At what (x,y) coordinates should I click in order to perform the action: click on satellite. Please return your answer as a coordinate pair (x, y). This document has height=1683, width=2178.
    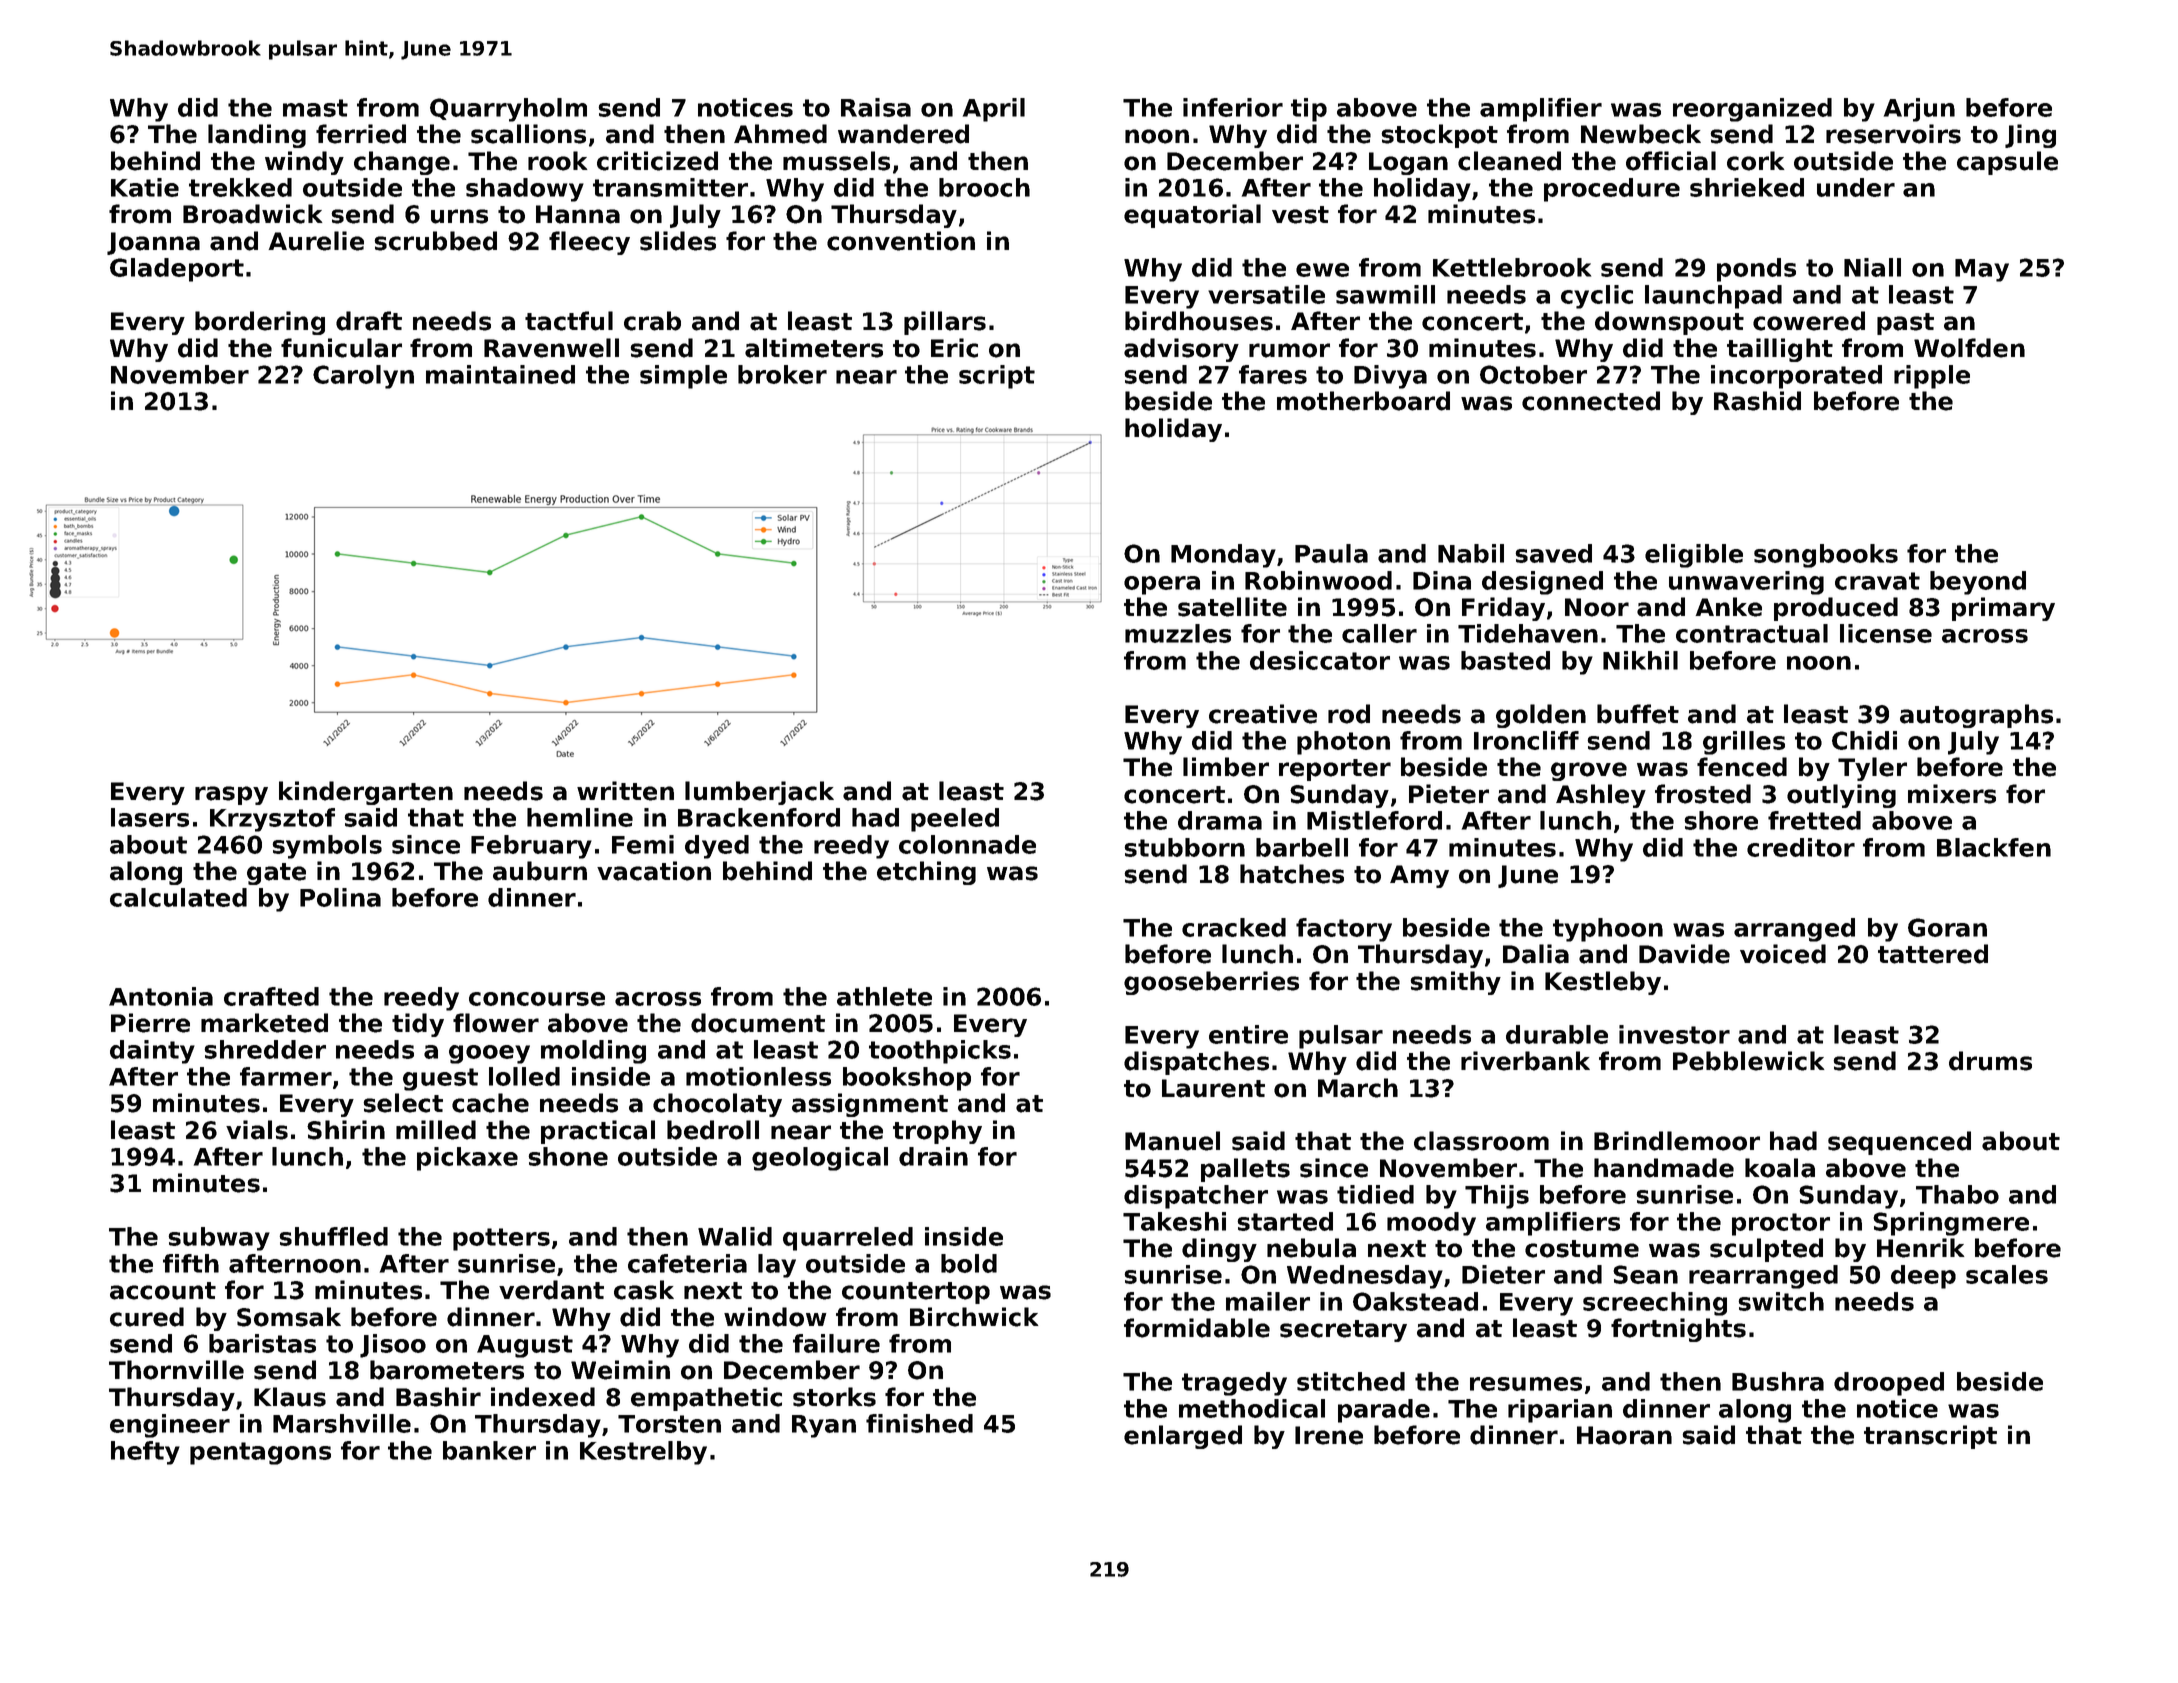
    Looking at the image, I should click on (1232, 607).
